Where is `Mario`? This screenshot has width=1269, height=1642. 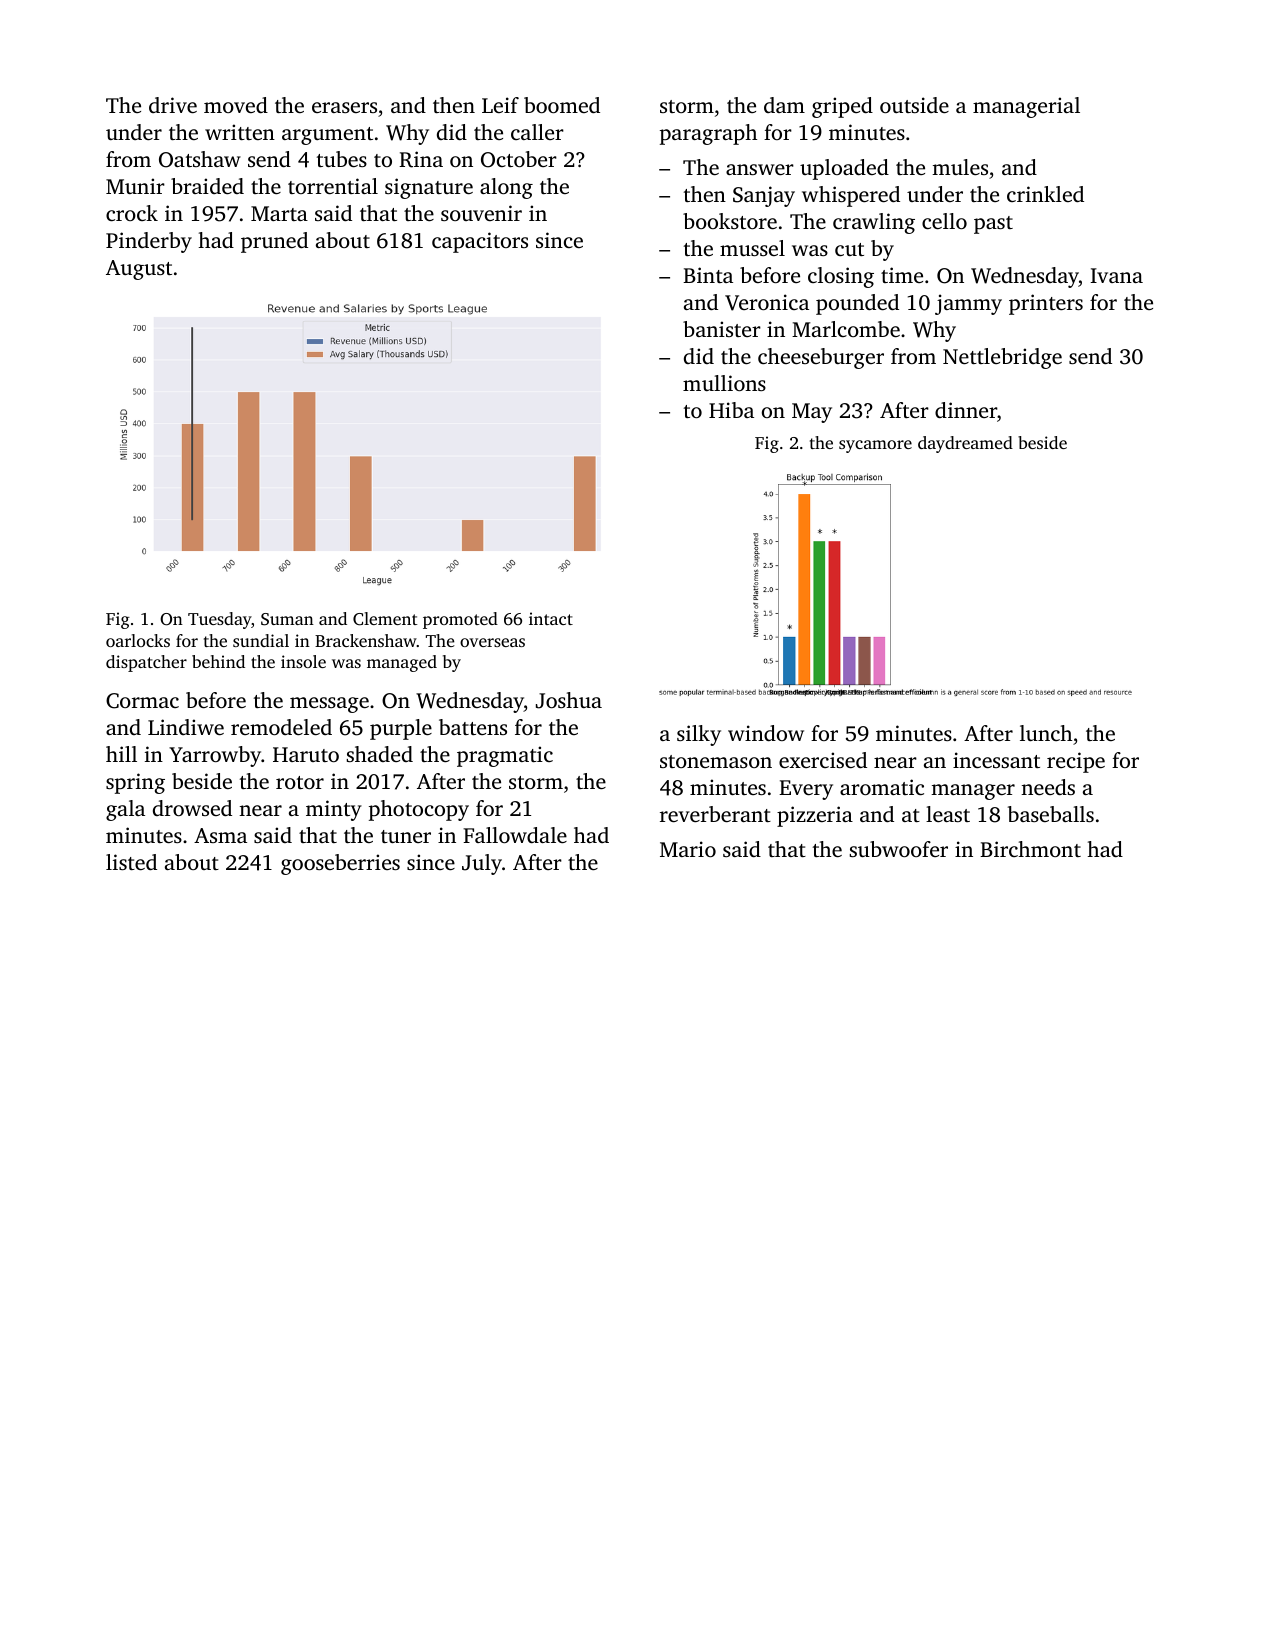 Mario is located at coordinates (688, 849).
